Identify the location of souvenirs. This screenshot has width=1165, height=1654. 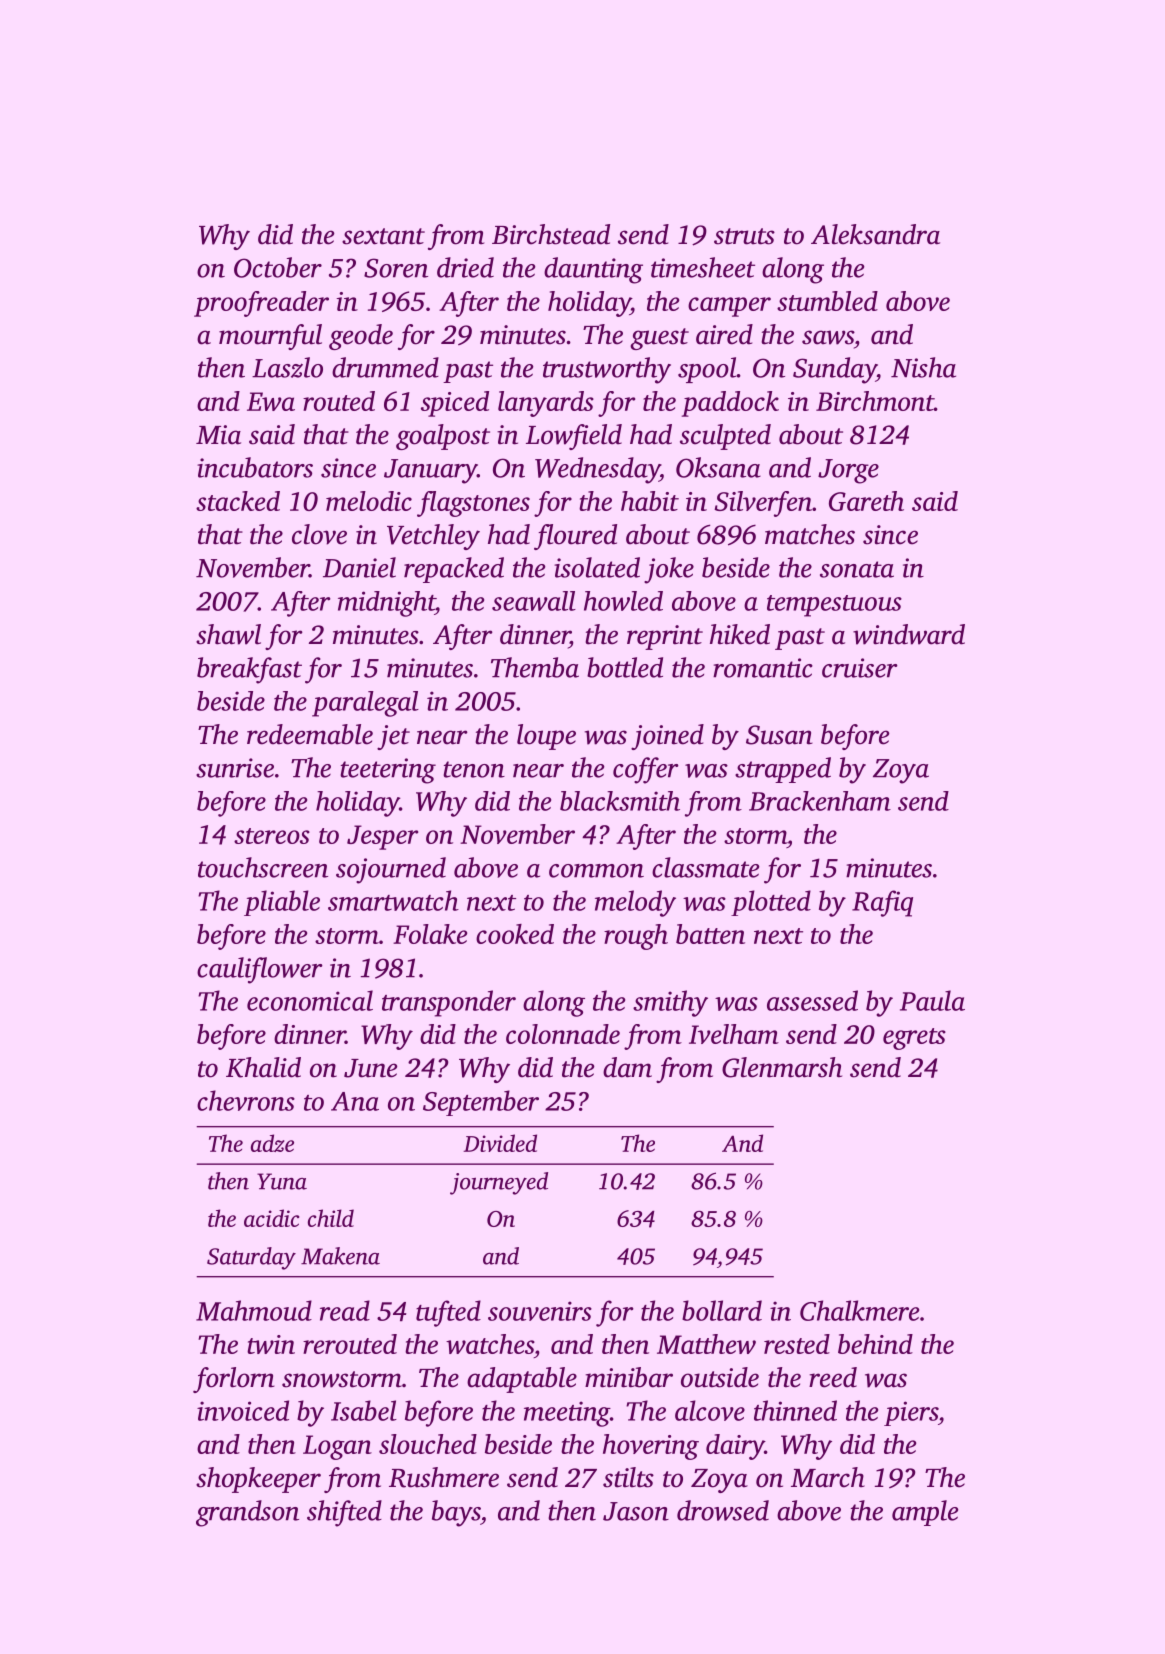
(540, 1311).
